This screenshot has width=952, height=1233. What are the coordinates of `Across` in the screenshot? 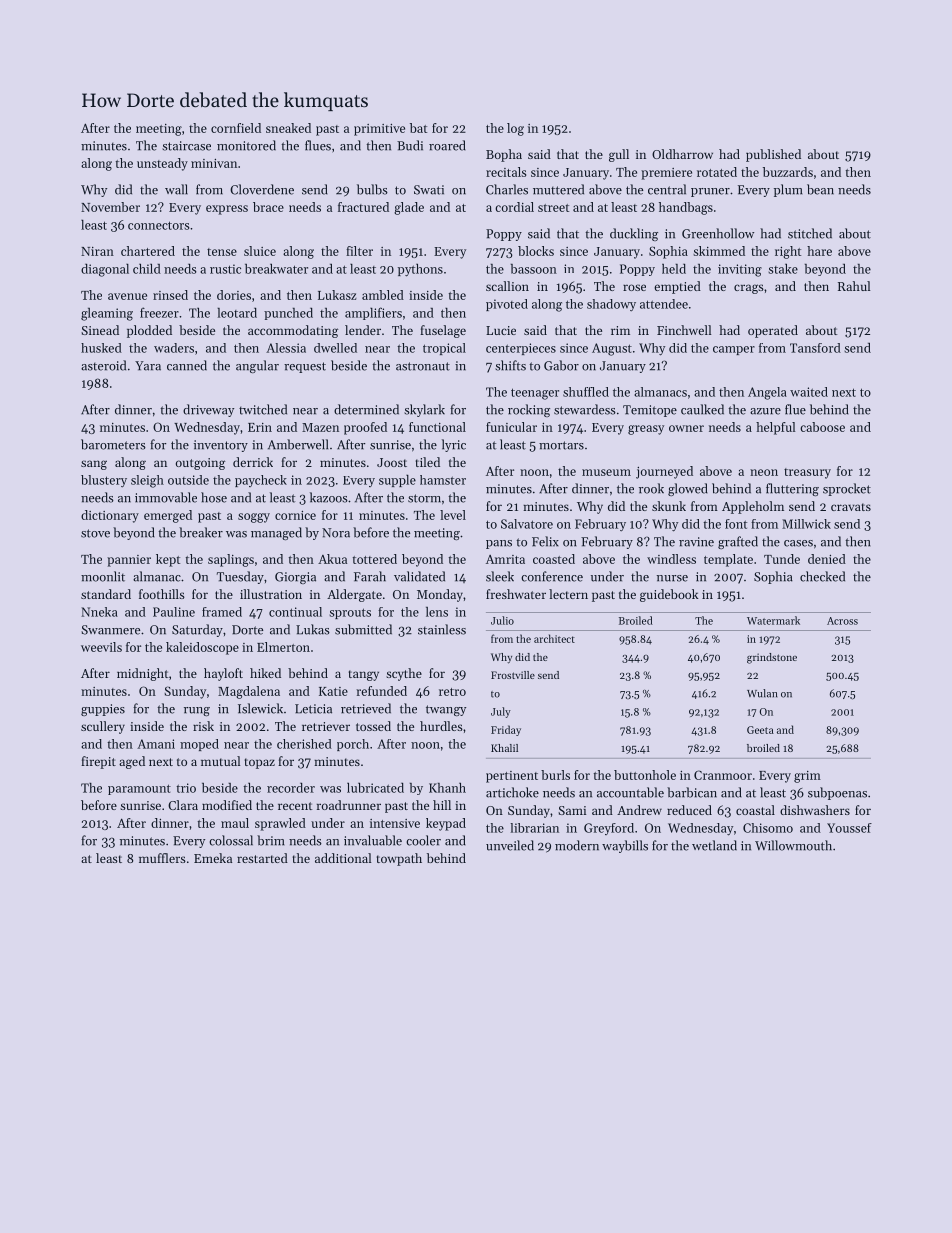 It's located at (842, 621).
